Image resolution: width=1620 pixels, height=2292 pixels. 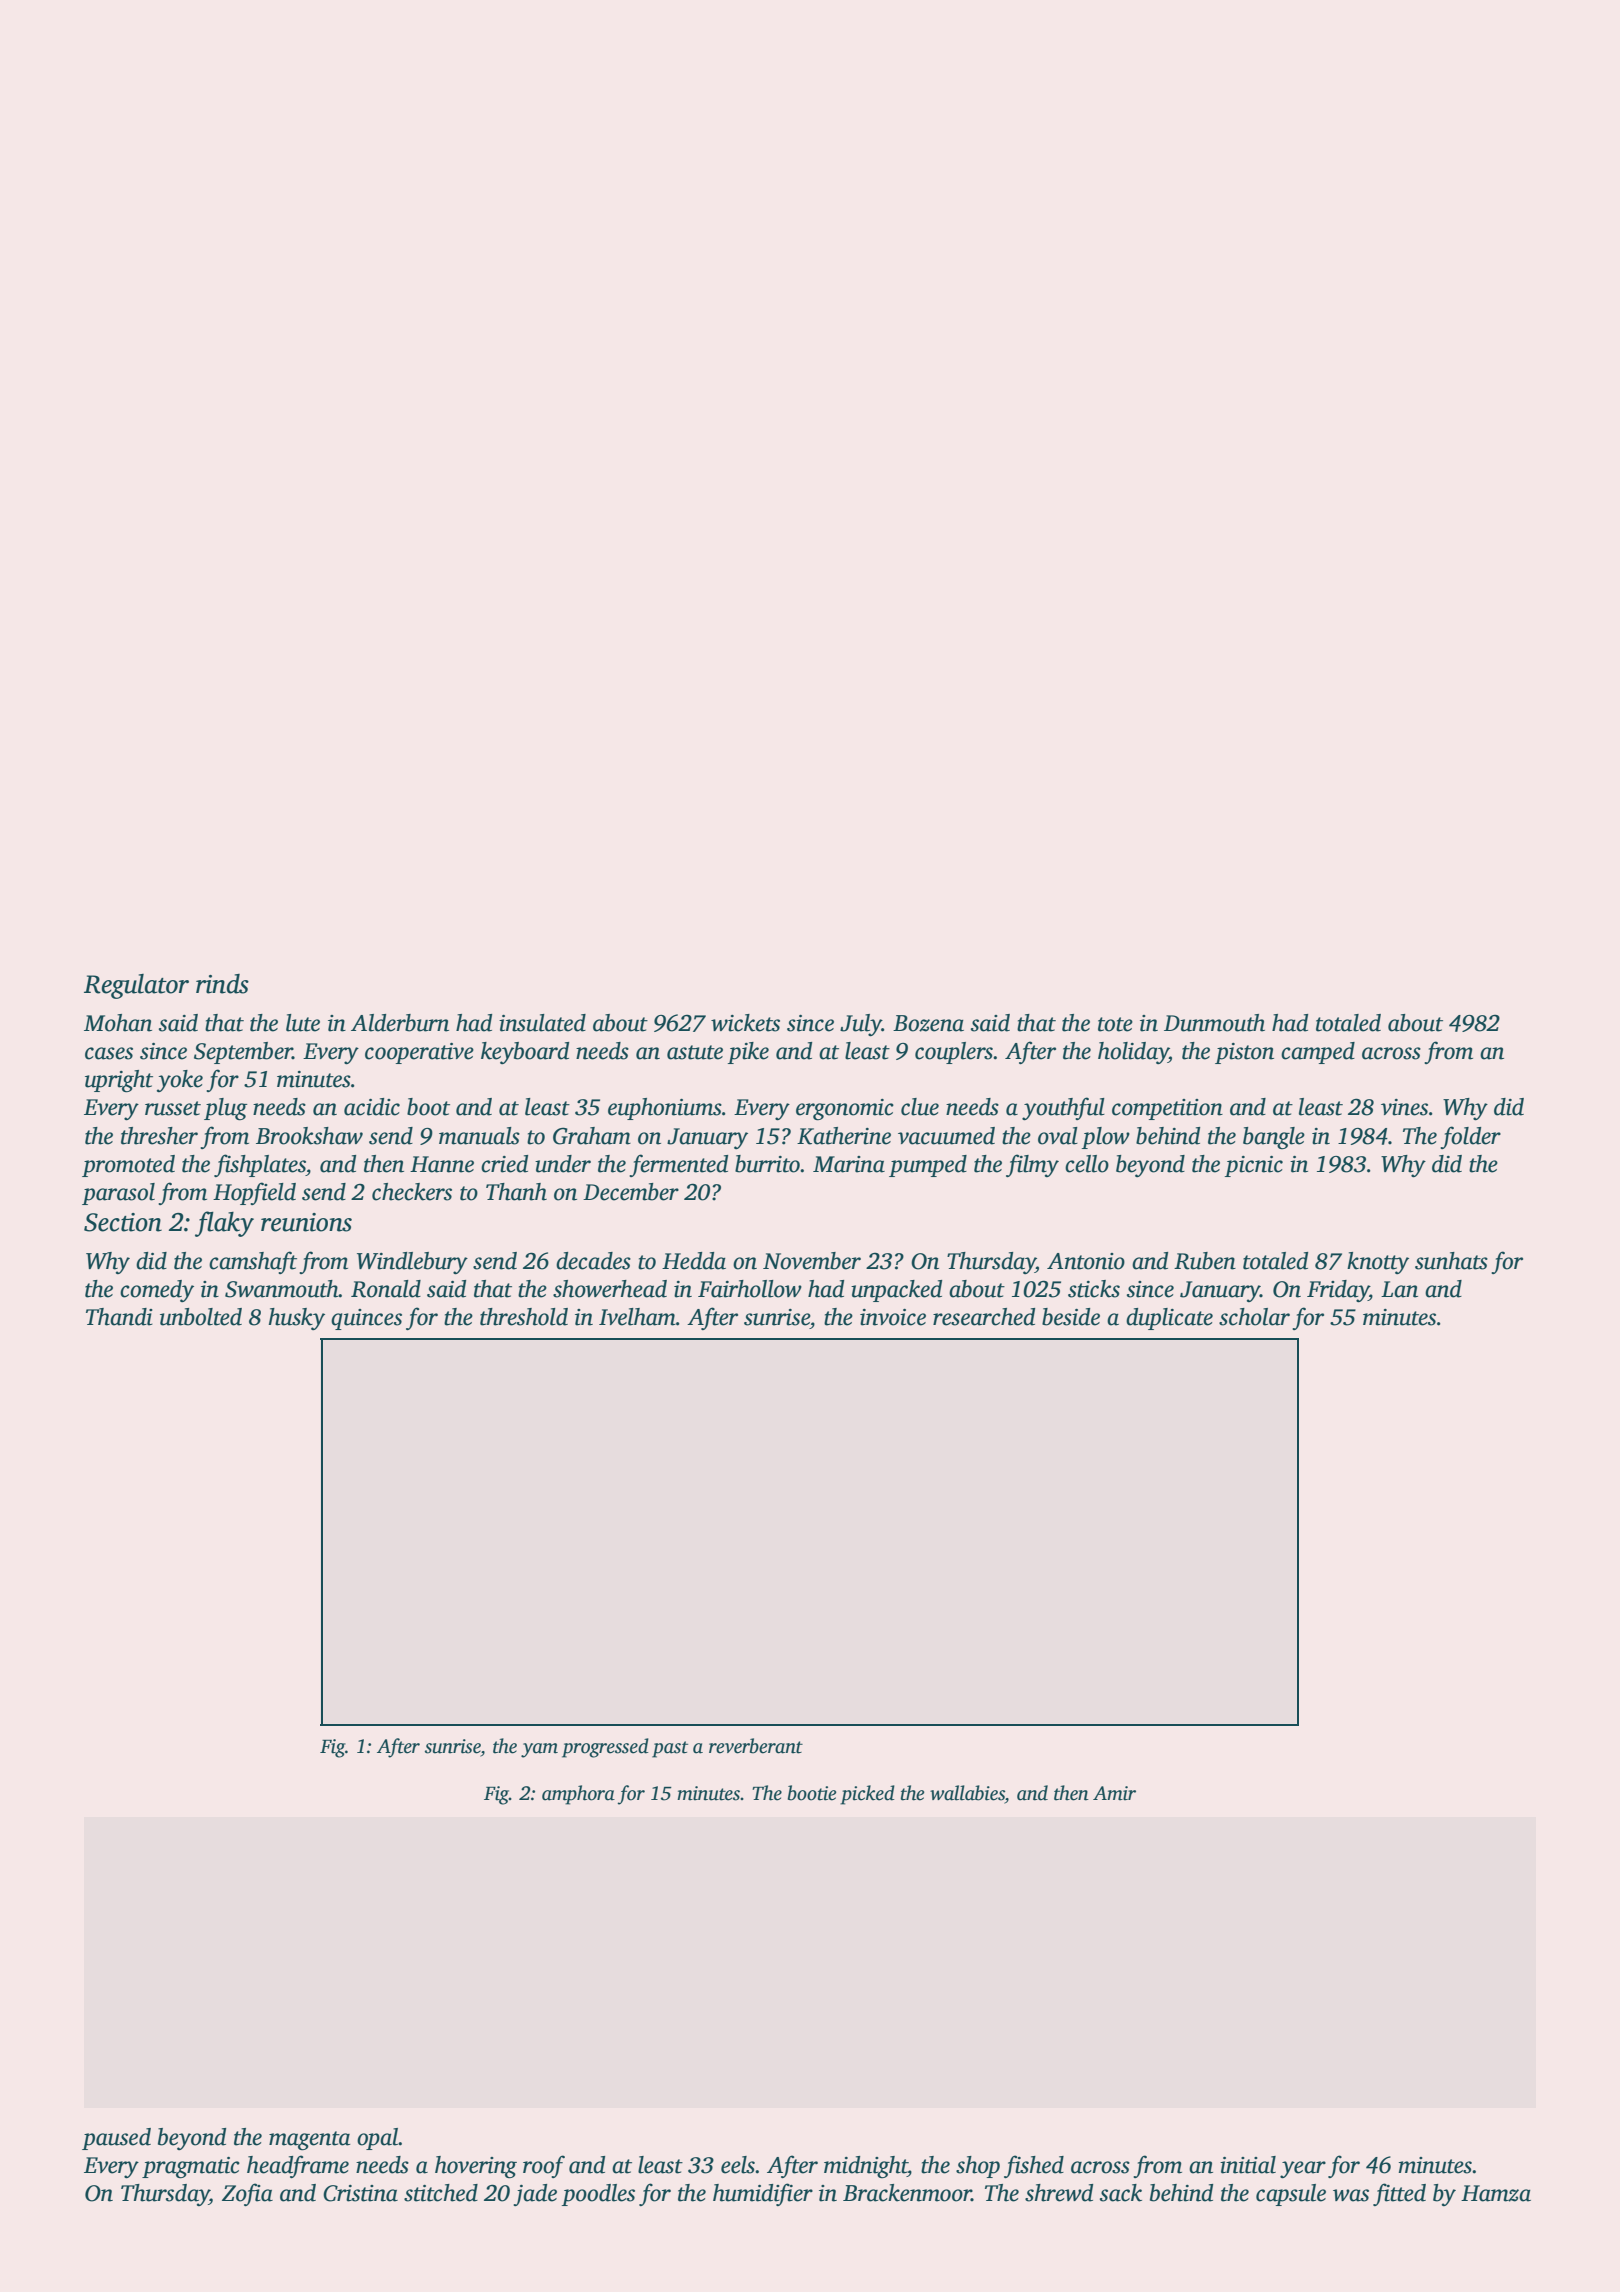 I want to click on Mohan, so click(x=118, y=1023).
